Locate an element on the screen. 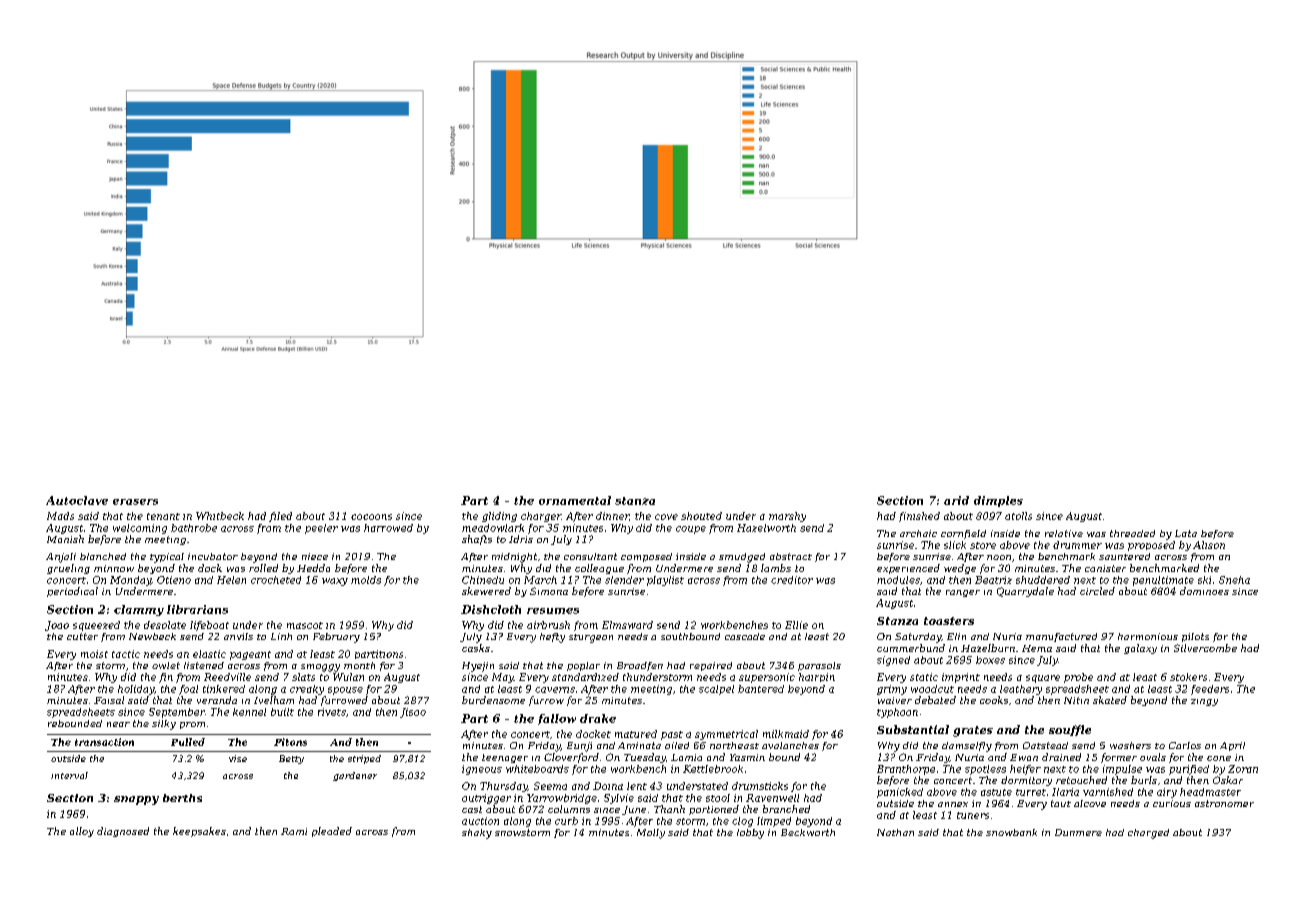  typhoon is located at coordinates (897, 713).
